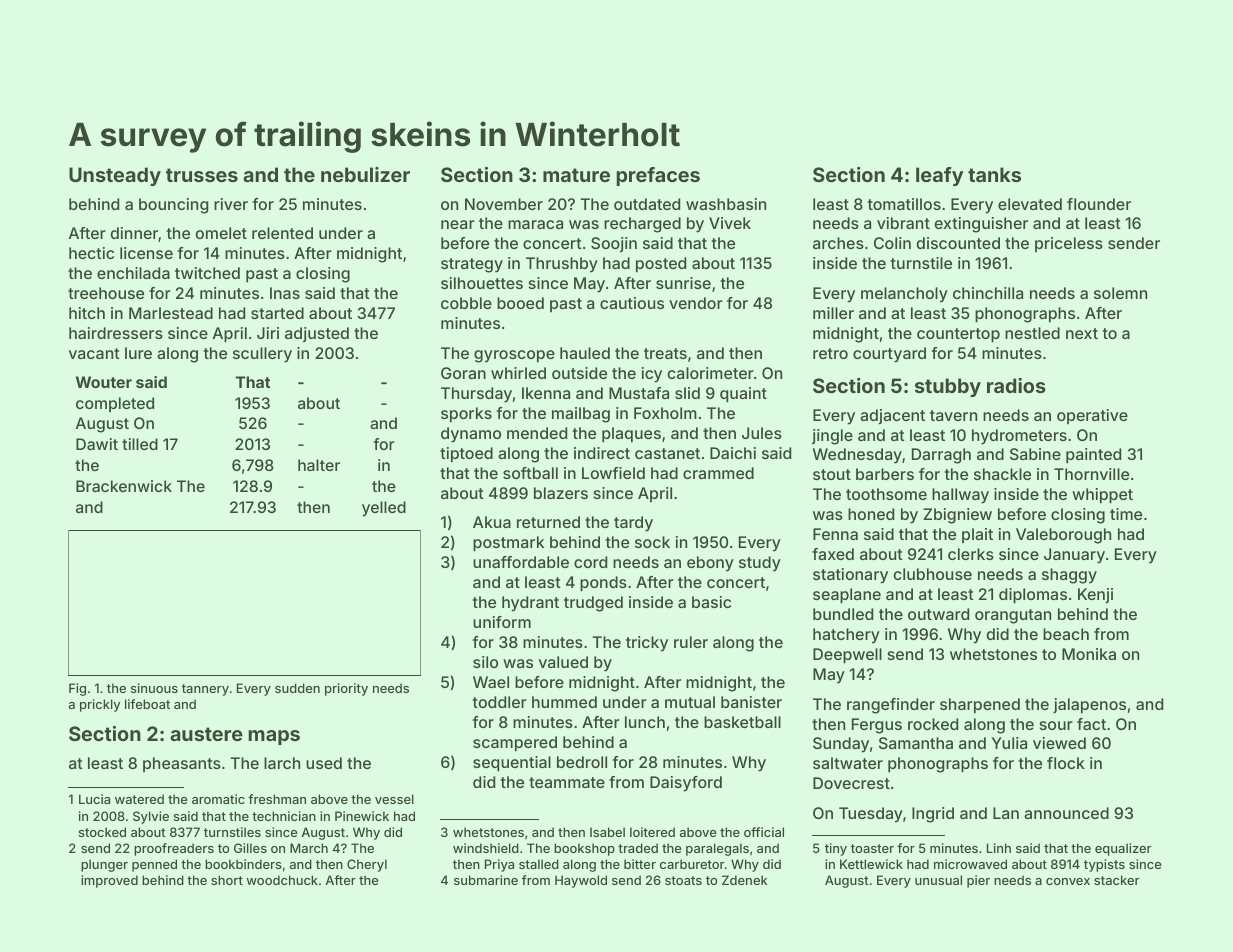 Image resolution: width=1233 pixels, height=952 pixels. What do you see at coordinates (903, 223) in the document?
I see `vibrant` at bounding box center [903, 223].
